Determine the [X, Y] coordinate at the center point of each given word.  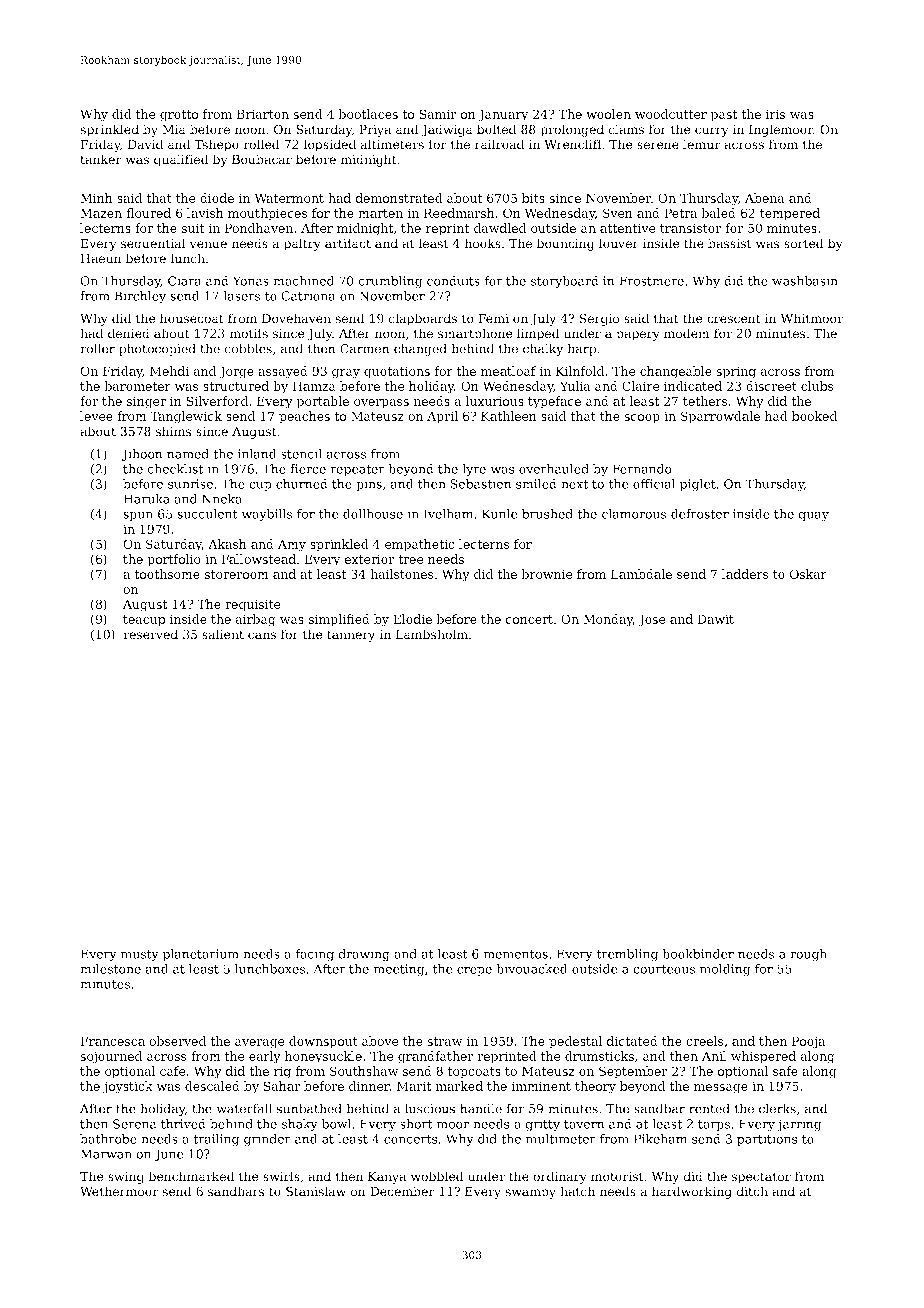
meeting [399, 970]
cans [262, 636]
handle [481, 1108]
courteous [664, 969]
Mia [174, 130]
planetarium [201, 955]
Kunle [499, 514]
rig [282, 1072]
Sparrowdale [720, 417]
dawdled [500, 228]
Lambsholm [432, 634]
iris [775, 114]
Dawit [716, 619]
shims [173, 431]
